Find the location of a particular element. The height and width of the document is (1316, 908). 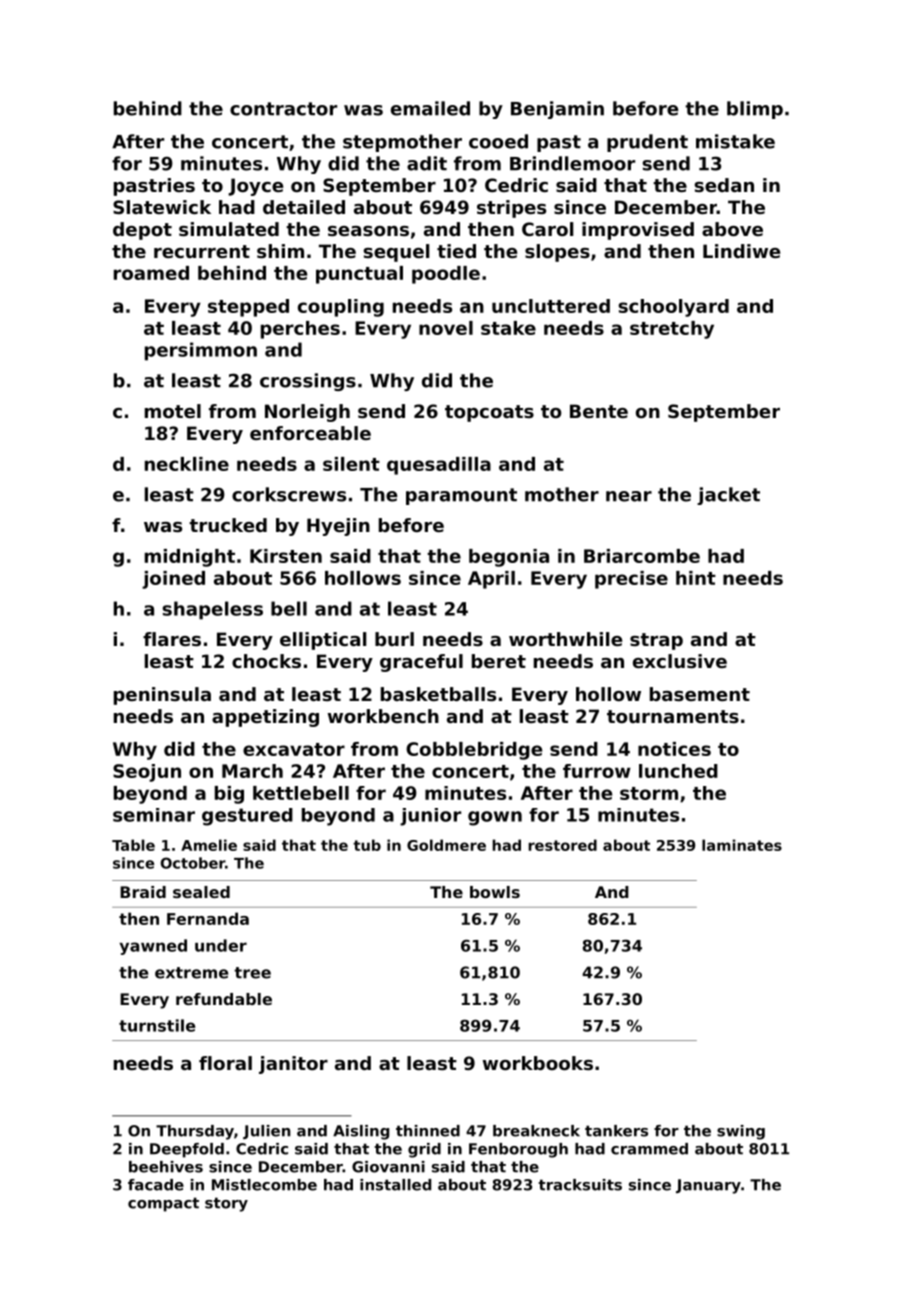

seasons is located at coordinates (368, 231).
